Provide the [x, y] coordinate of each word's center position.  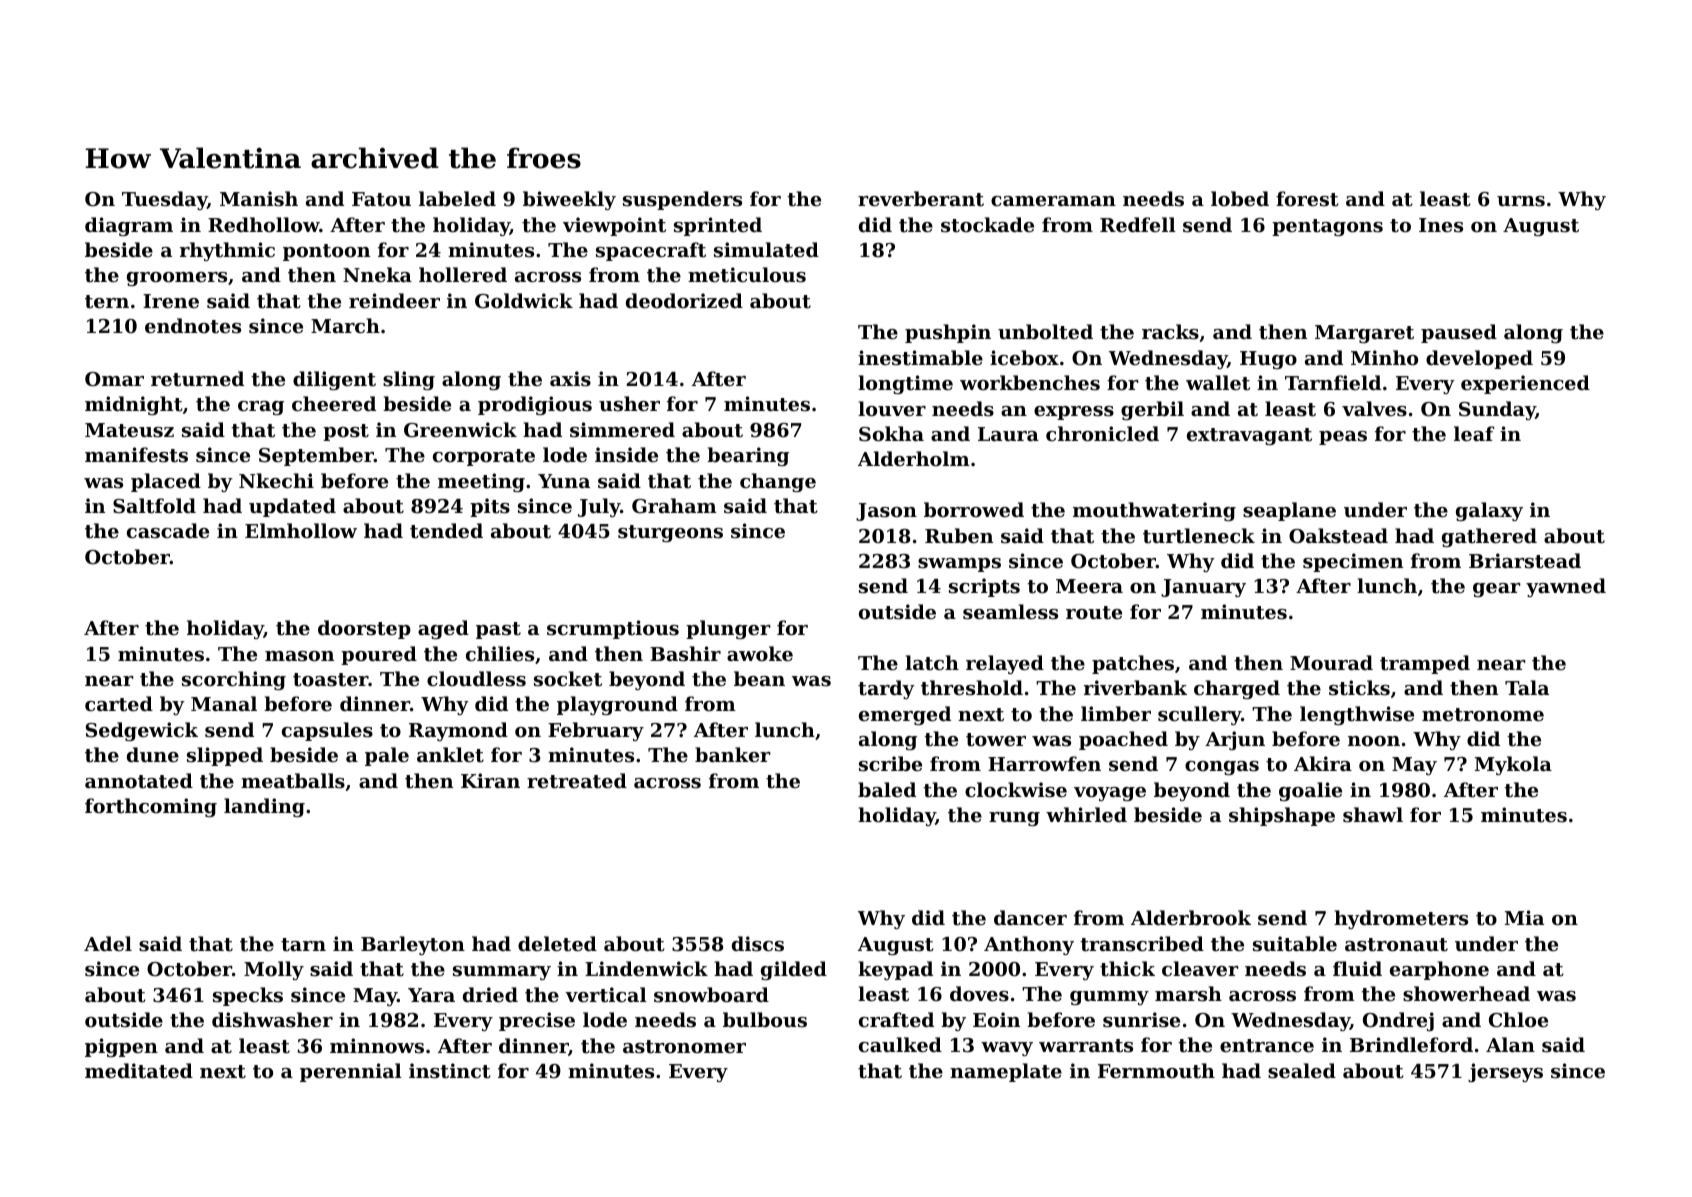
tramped [1425, 664]
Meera [1089, 586]
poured [379, 655]
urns [1521, 201]
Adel [108, 943]
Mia [1524, 917]
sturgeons [670, 533]
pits [490, 507]
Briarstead [1525, 560]
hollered [463, 274]
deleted [557, 943]
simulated [766, 249]
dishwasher [272, 1020]
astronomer [684, 1047]
